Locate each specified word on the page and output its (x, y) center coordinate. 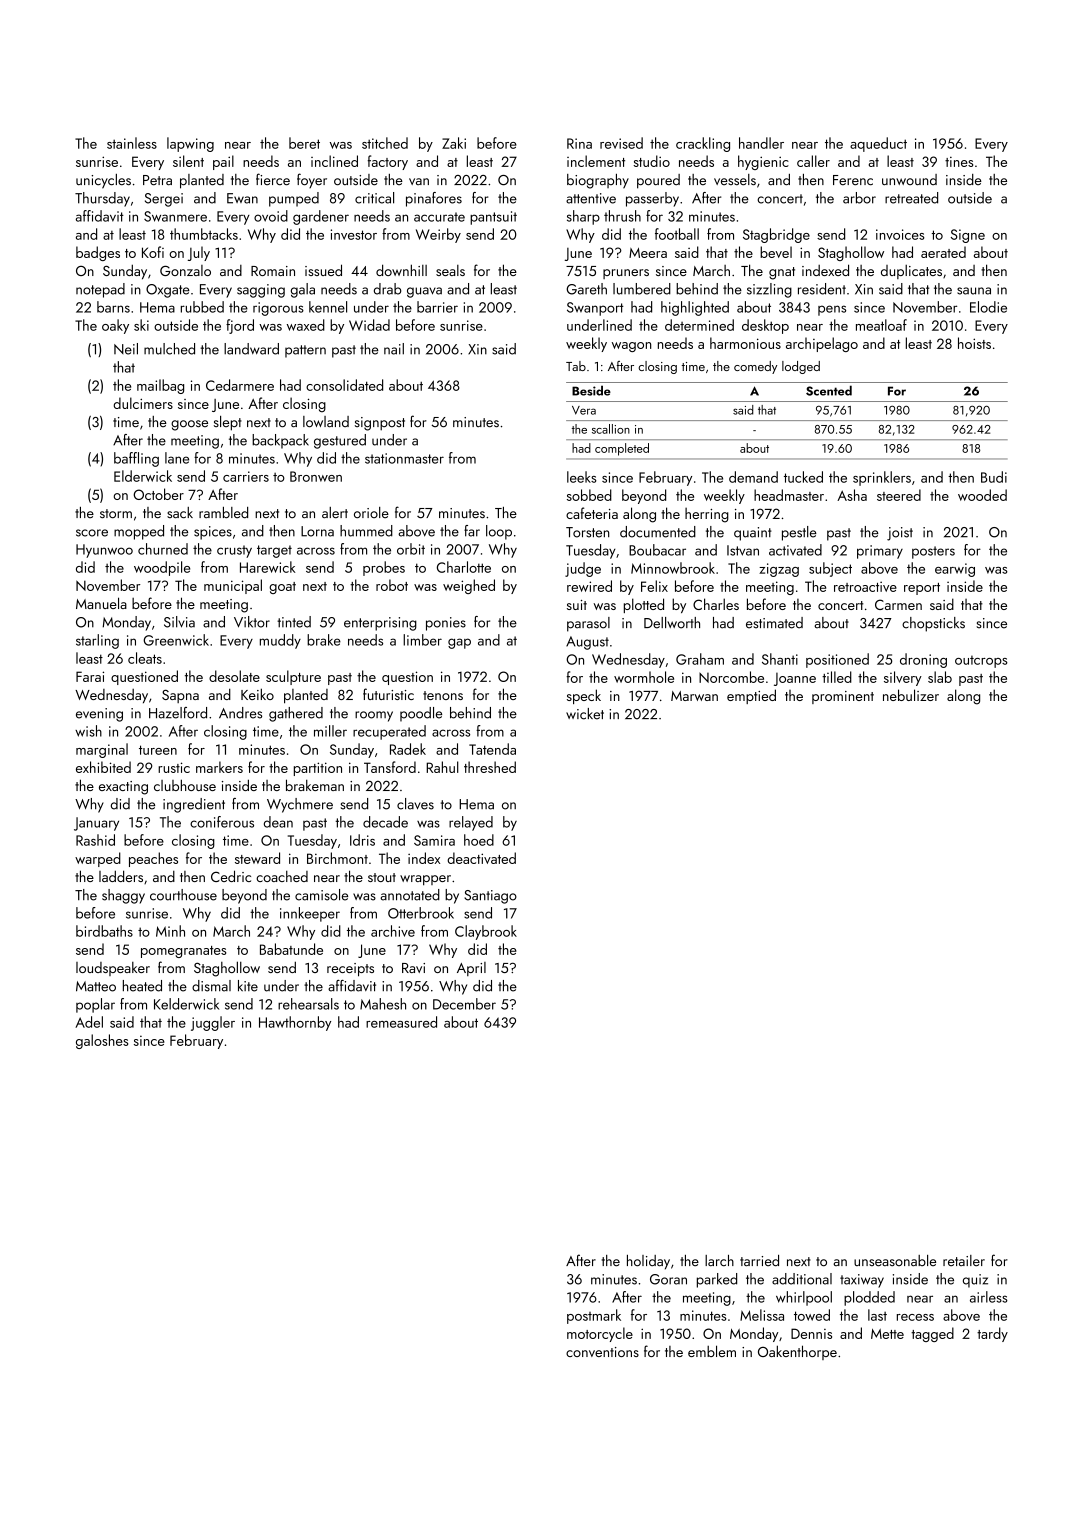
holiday (648, 1262)
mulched (169, 349)
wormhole (644, 677)
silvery (903, 678)
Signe (968, 236)
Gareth (586, 289)
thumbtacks (204, 234)
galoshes (102, 1041)
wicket (585, 714)
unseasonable (895, 1261)
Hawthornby (295, 1023)
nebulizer (911, 695)
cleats (145, 658)
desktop (765, 326)
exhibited (103, 767)
